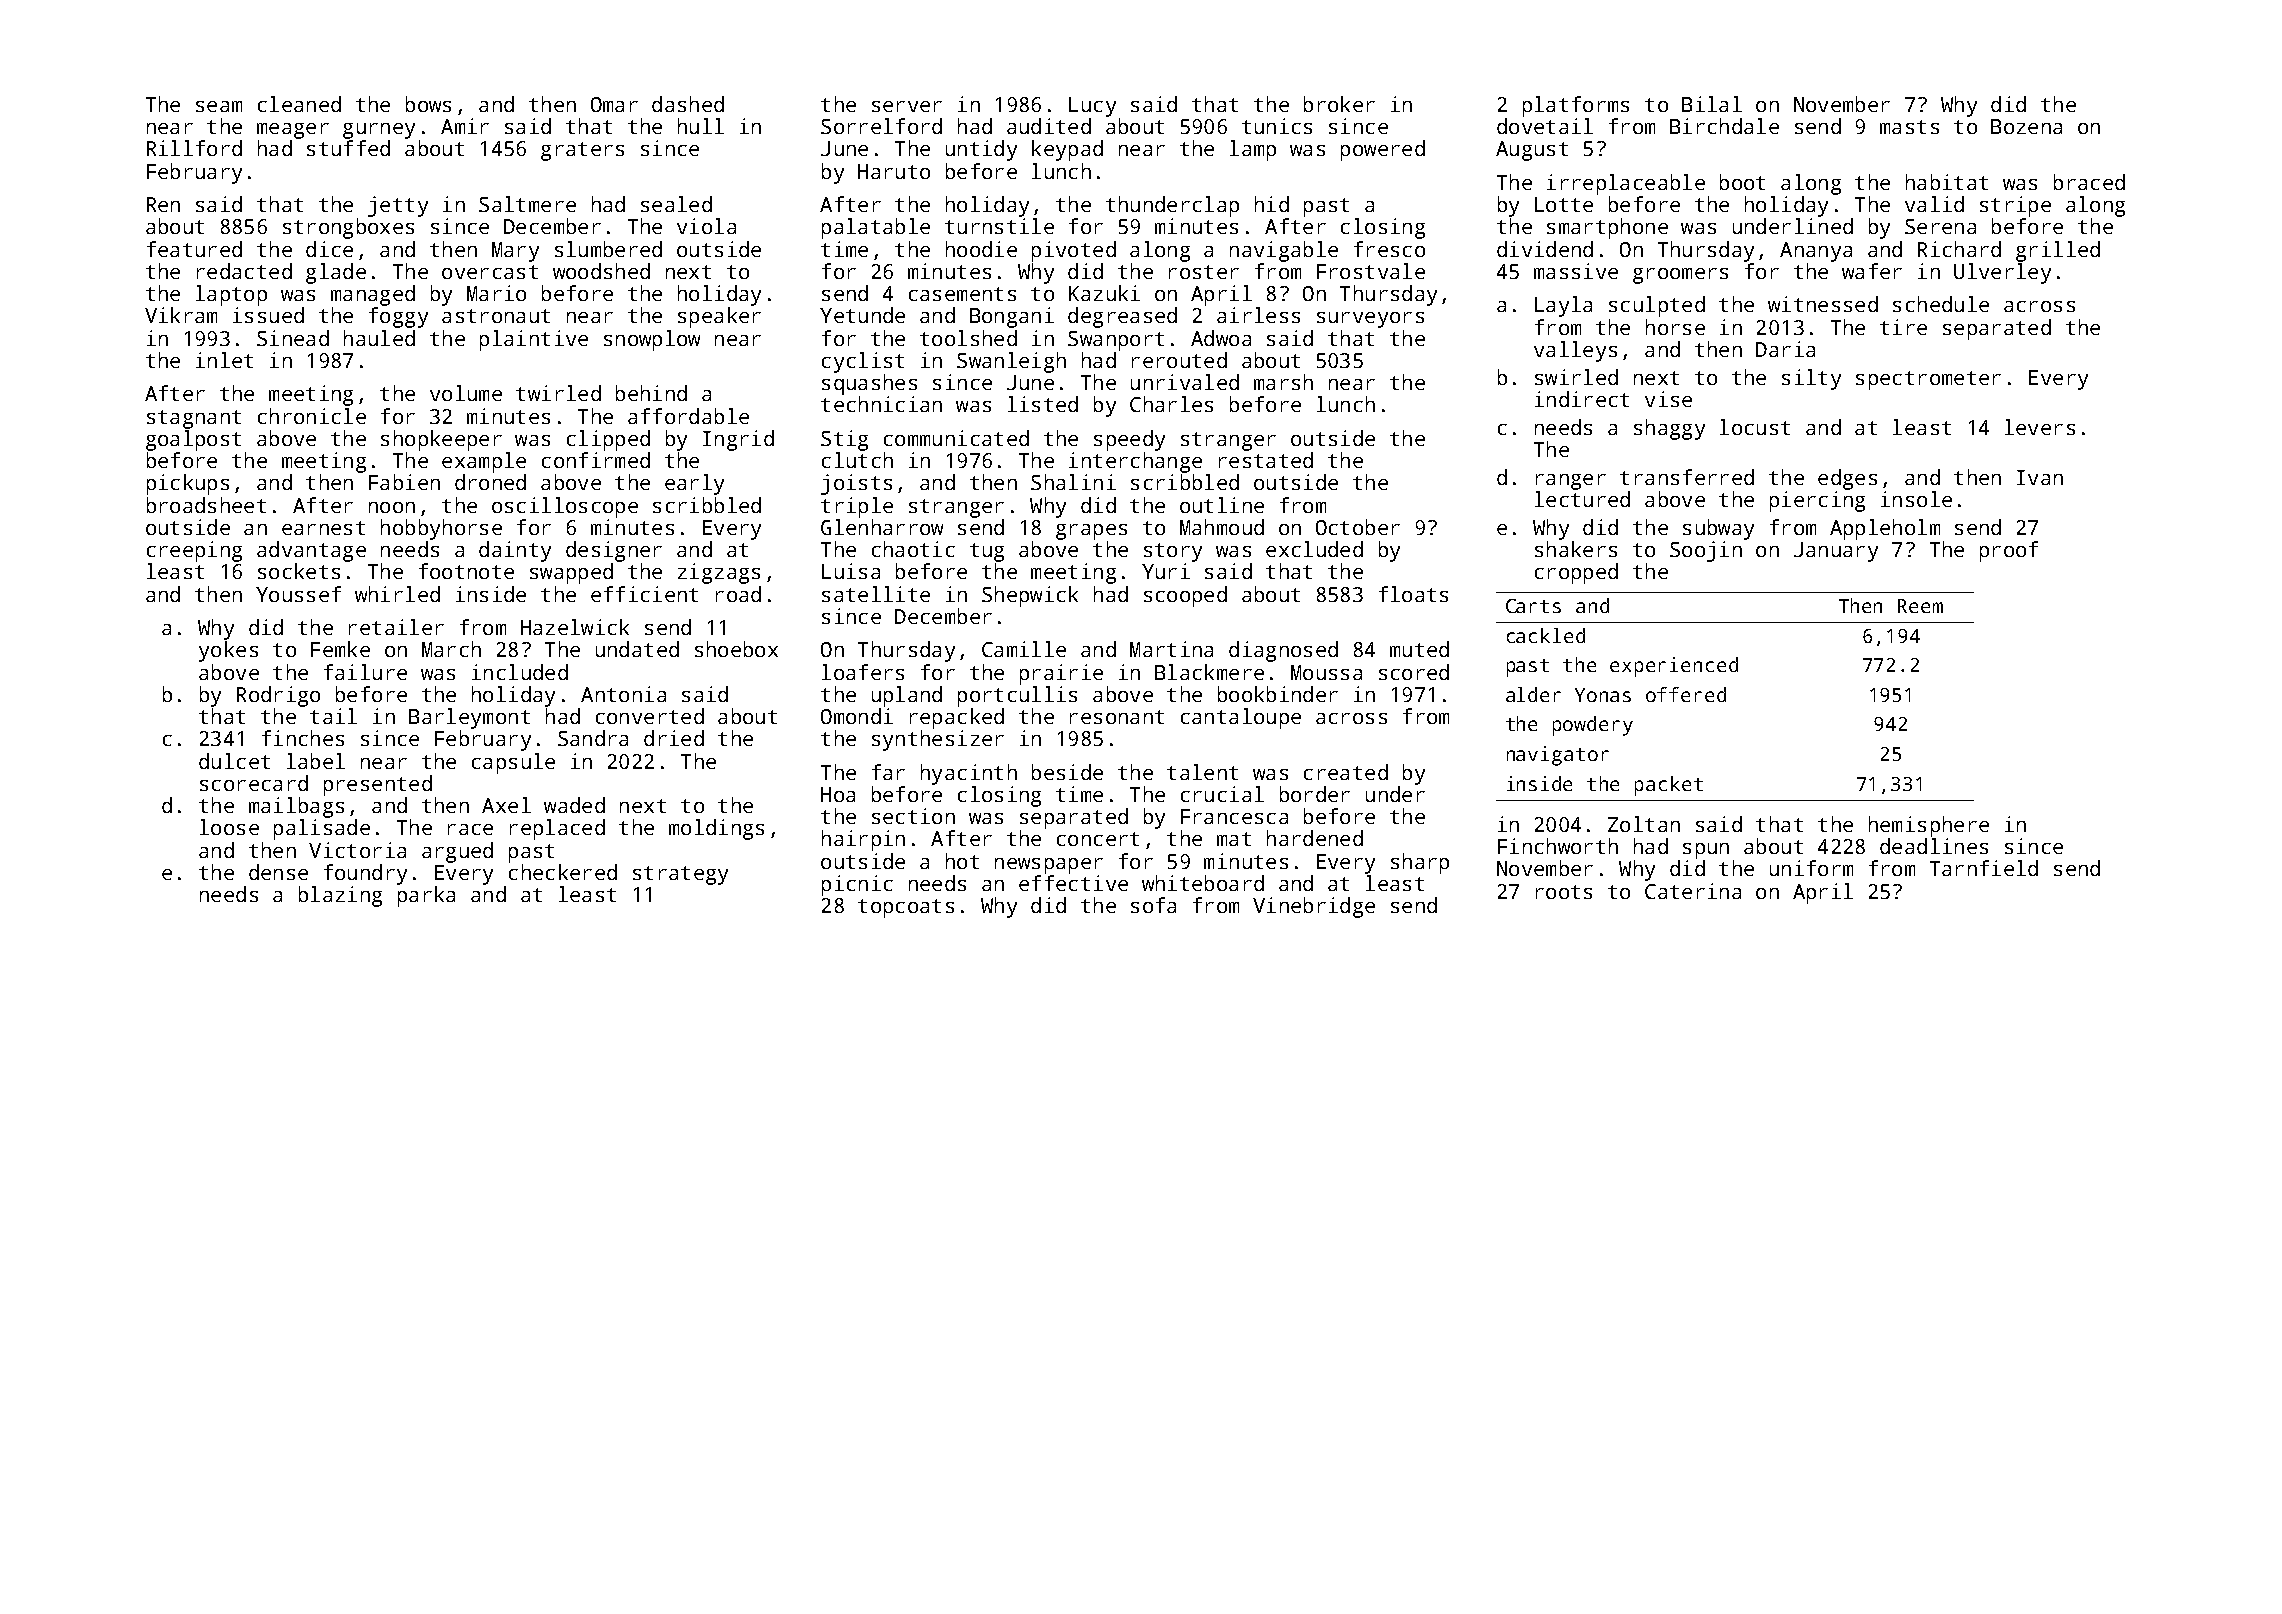 The width and height of the screenshot is (2282, 1614). Describe the element at coordinates (1785, 349) in the screenshot. I see `Daria` at that location.
